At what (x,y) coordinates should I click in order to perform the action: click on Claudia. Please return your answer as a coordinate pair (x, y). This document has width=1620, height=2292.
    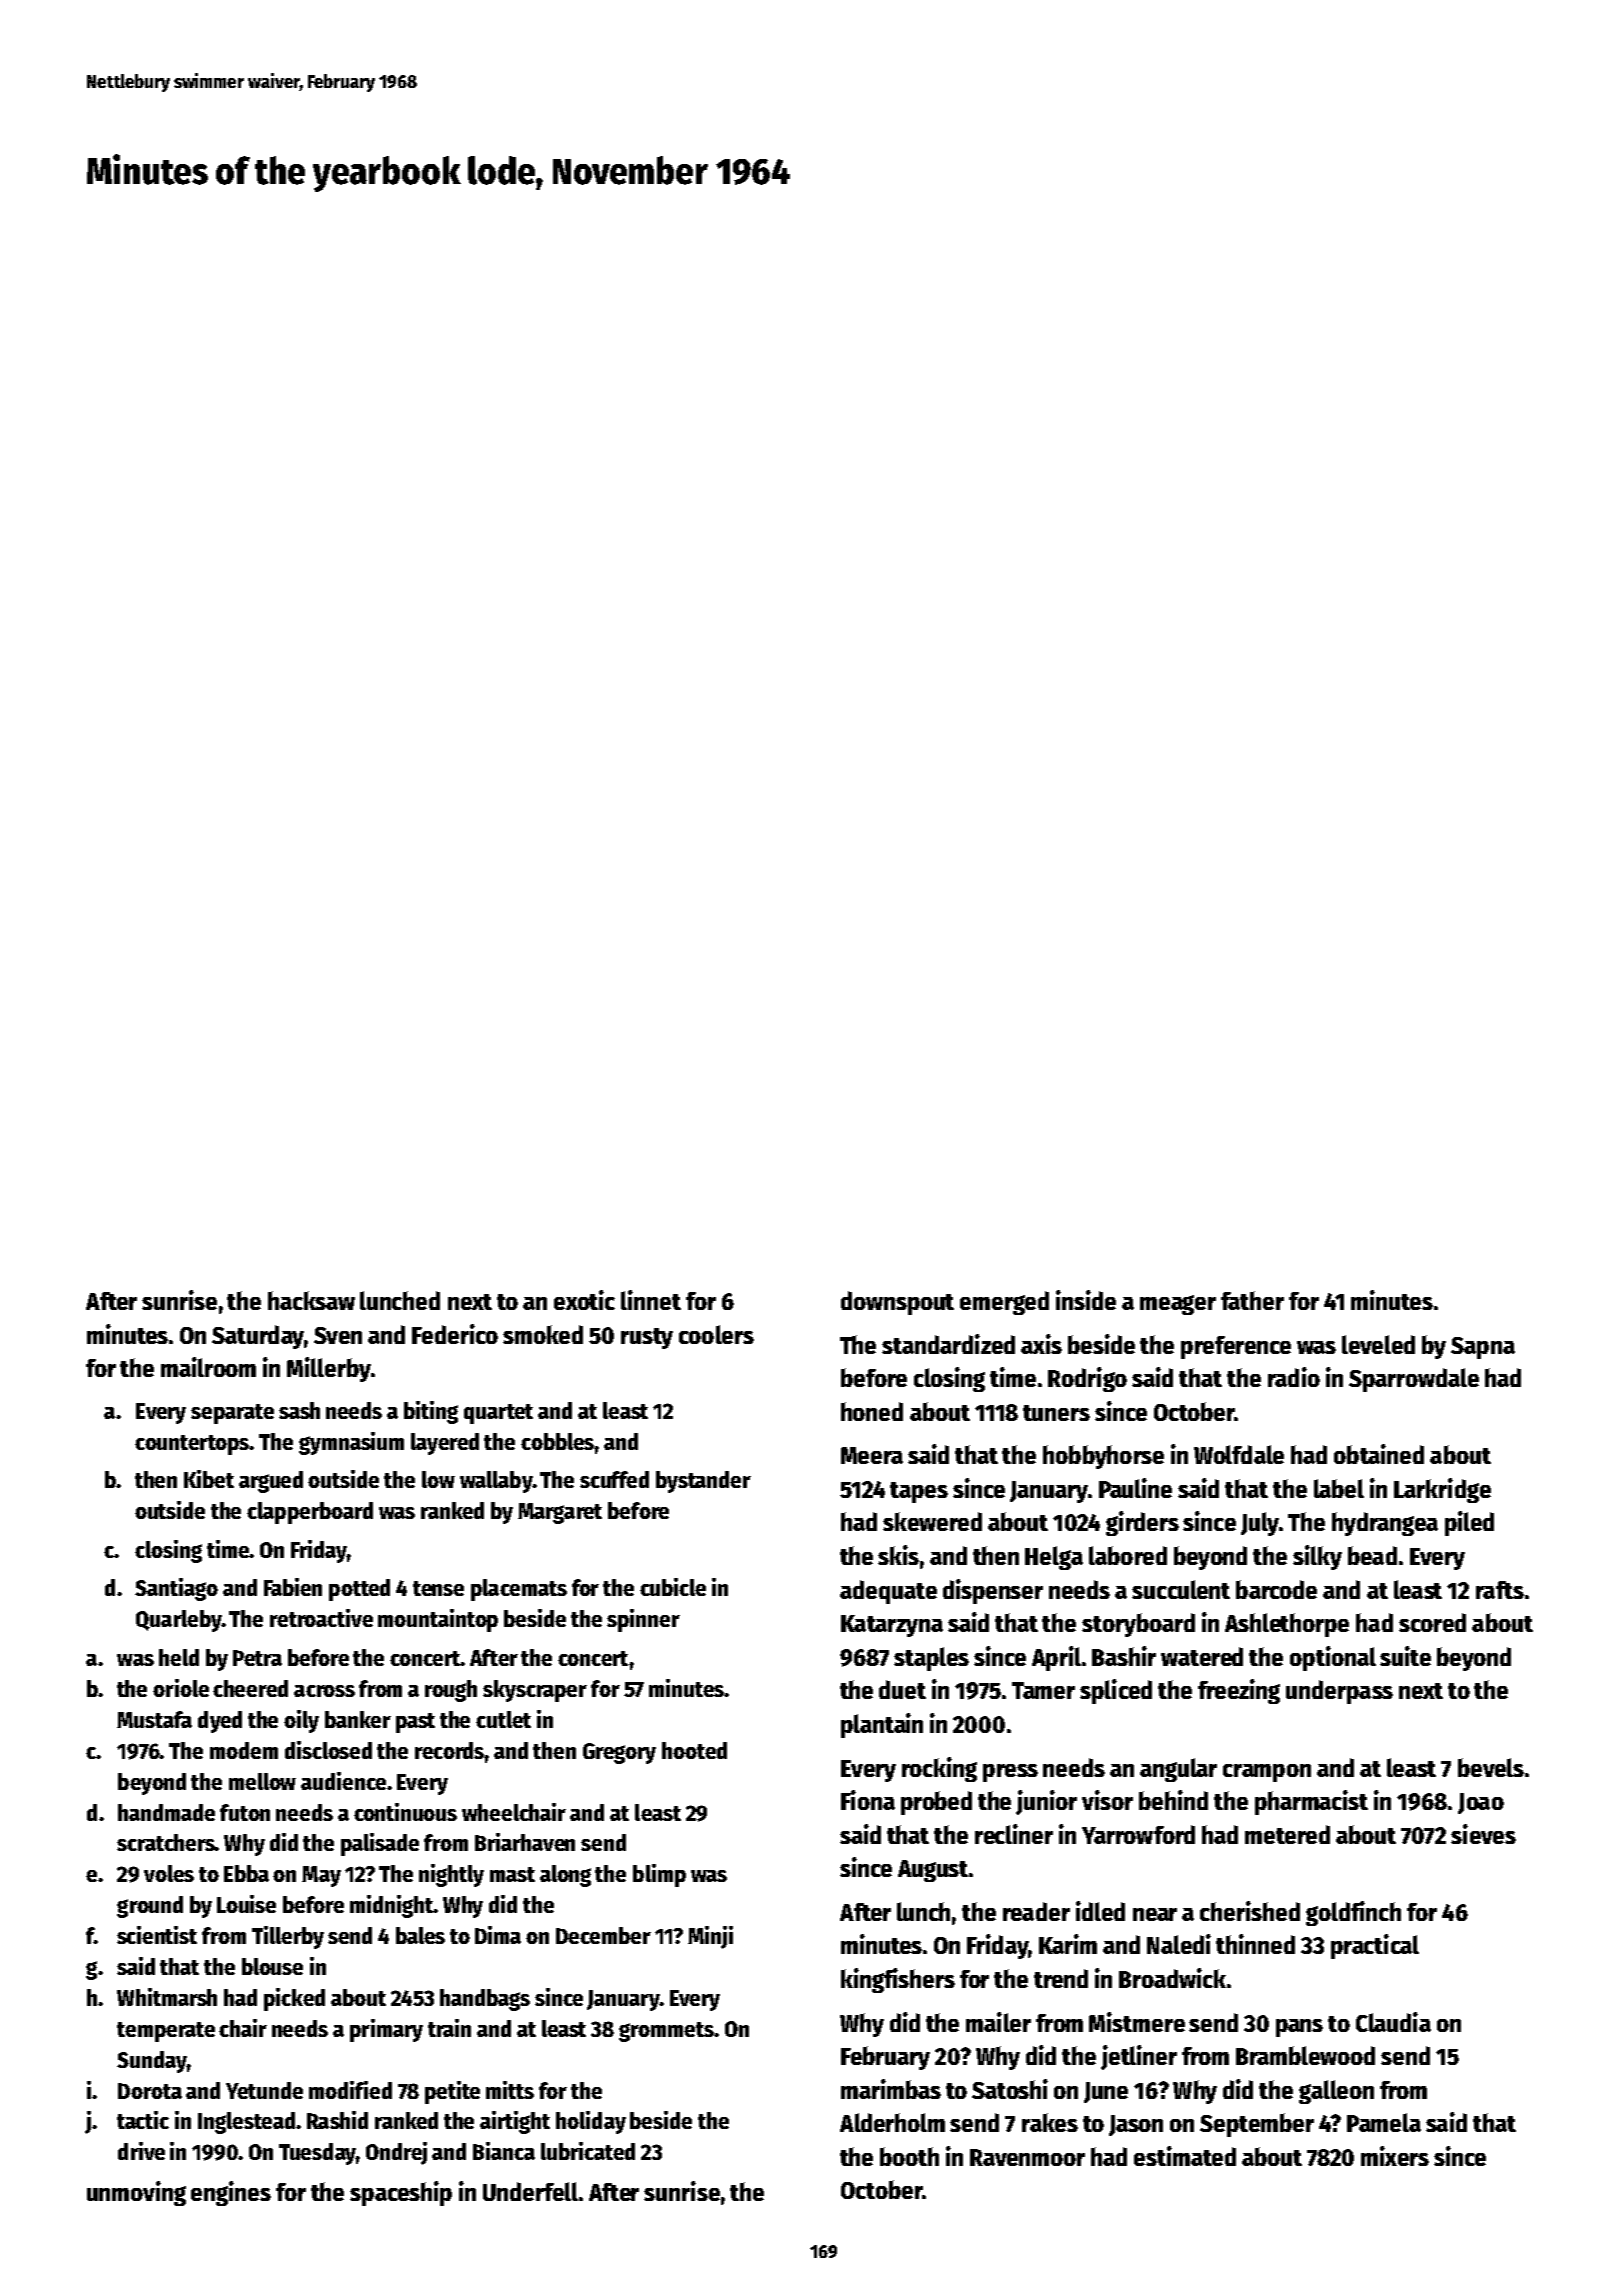
    Looking at the image, I should click on (1393, 2022).
